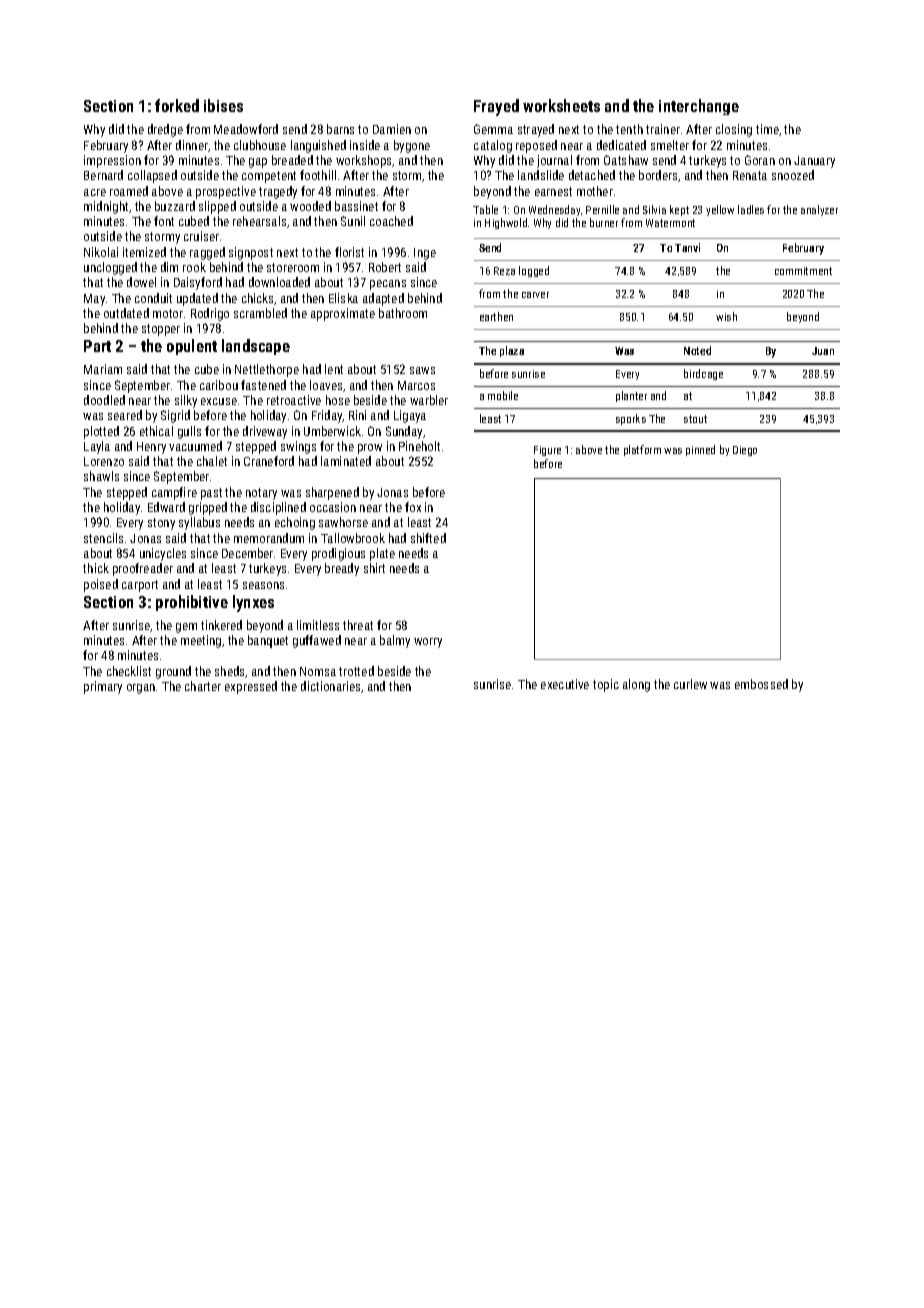 This screenshot has height=1308, width=924. I want to click on Renata, so click(750, 175).
